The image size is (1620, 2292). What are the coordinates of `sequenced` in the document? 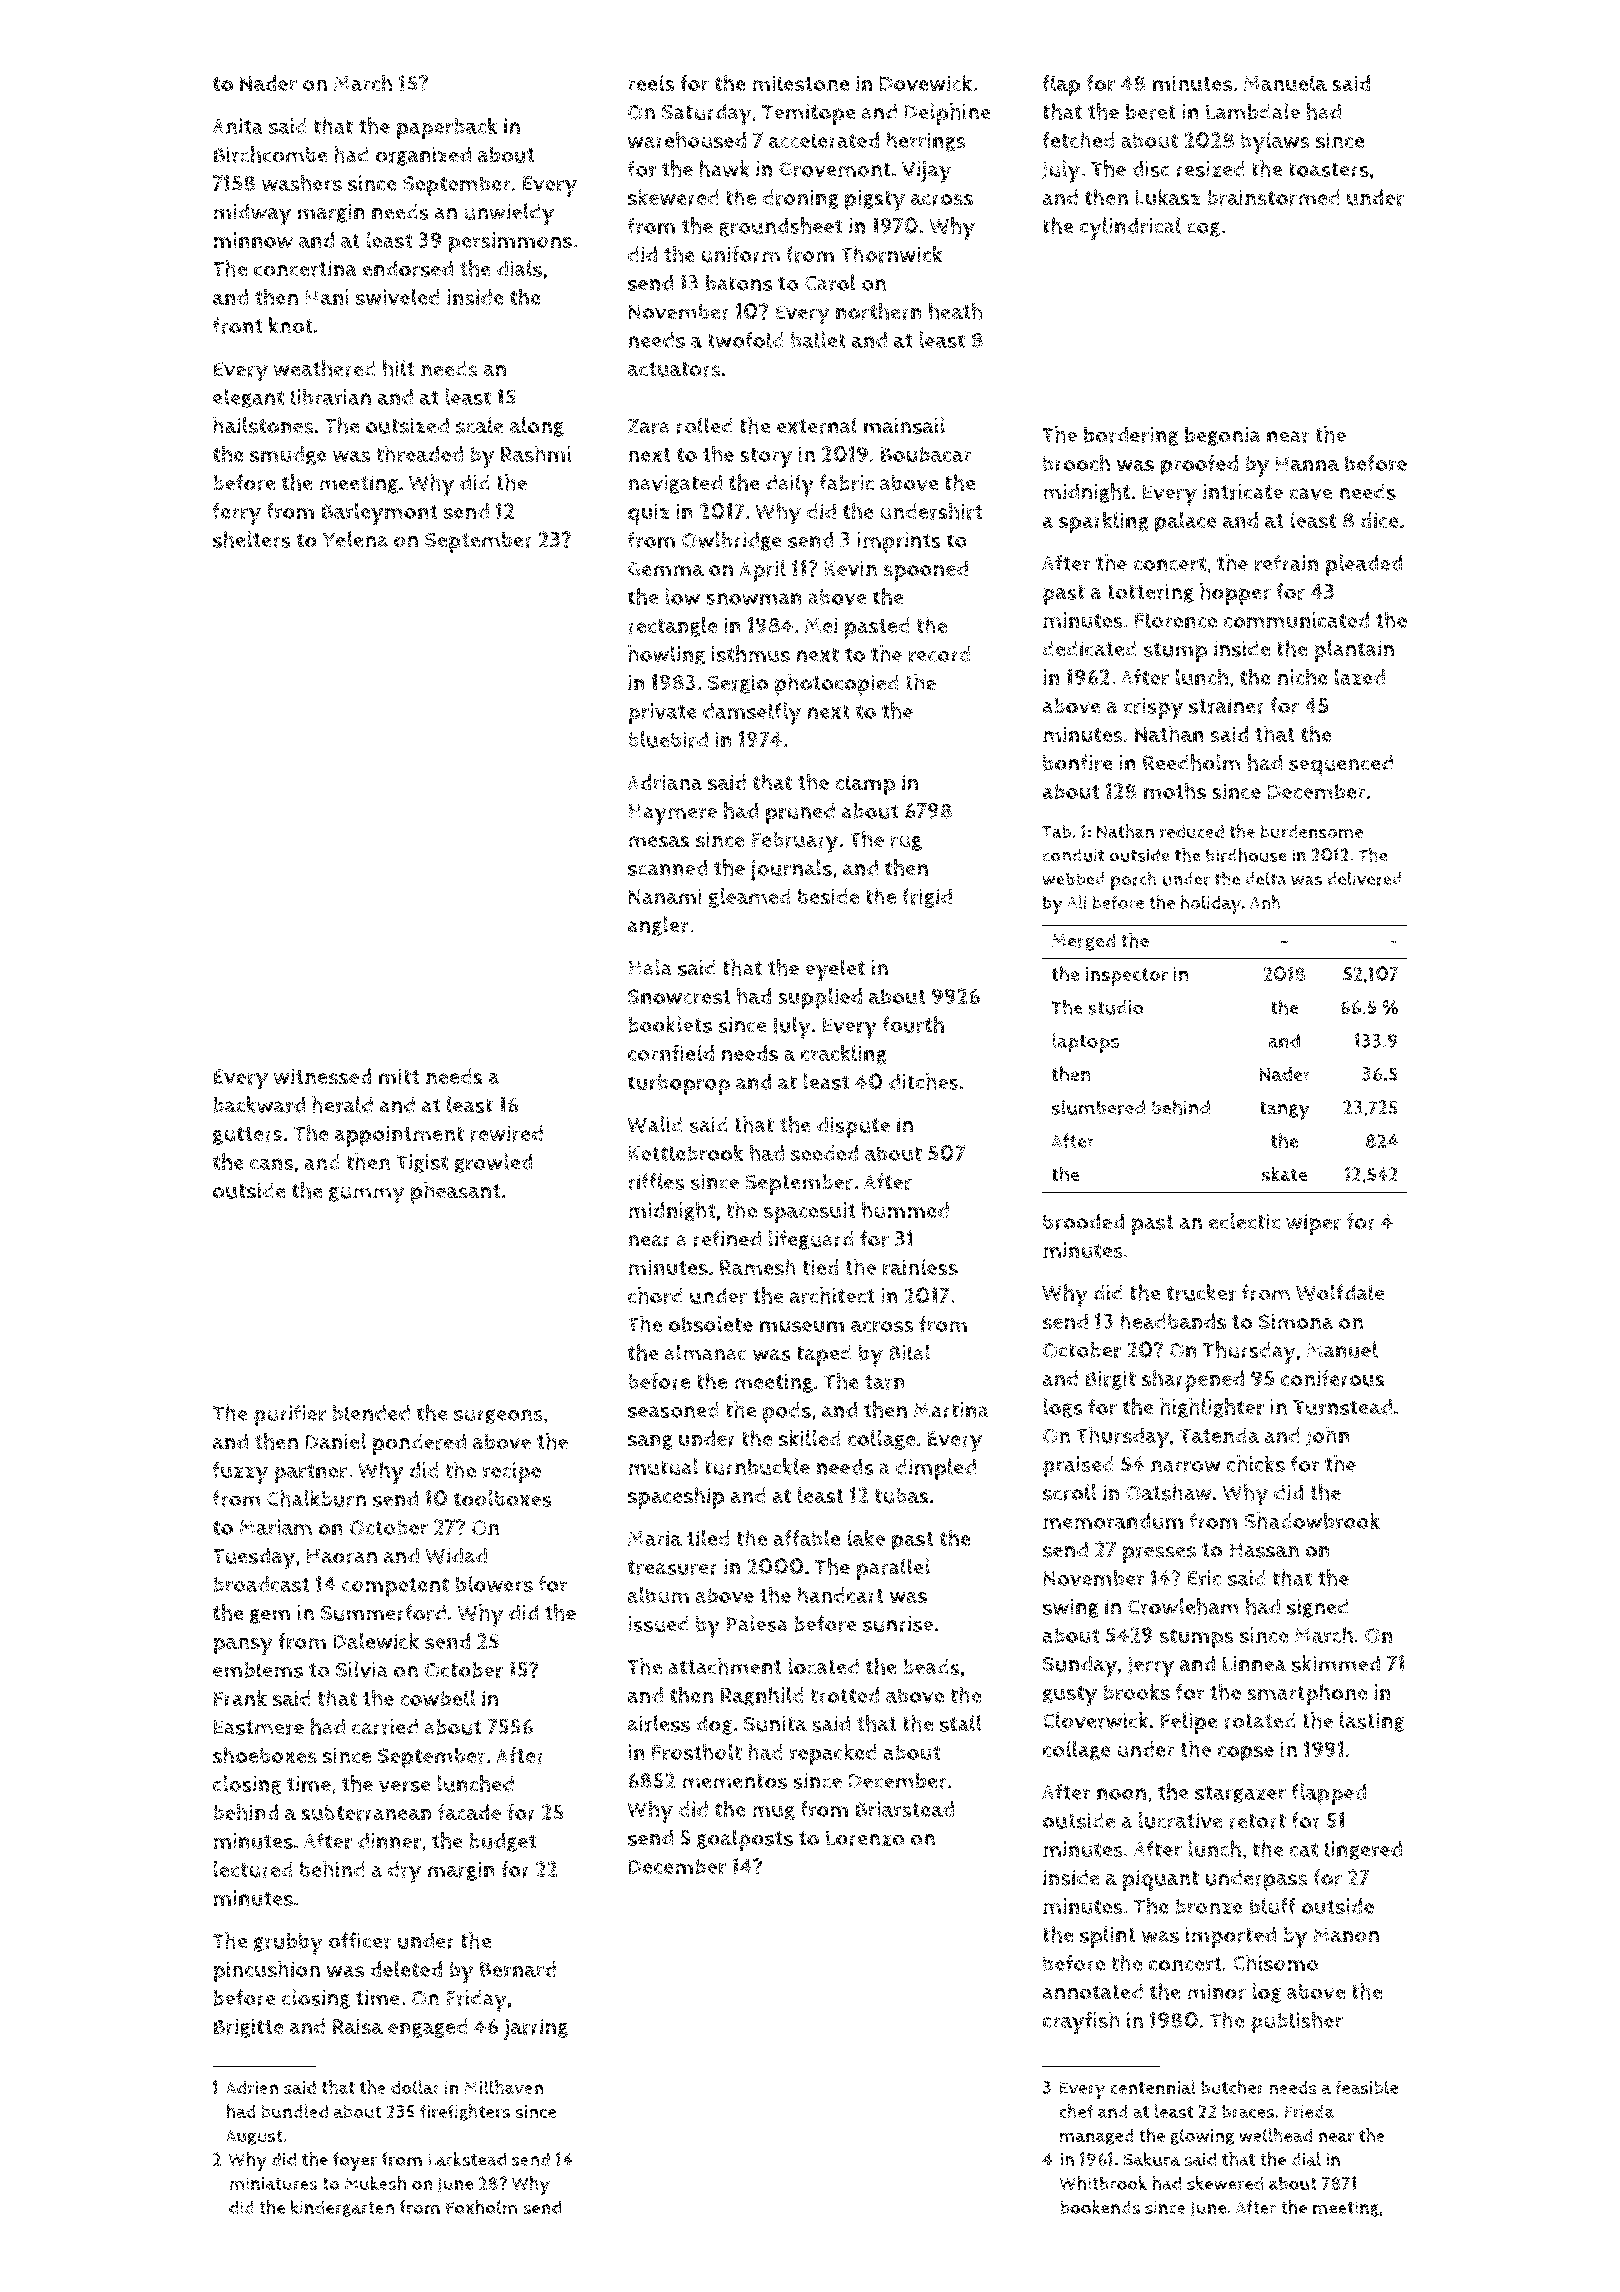 It's located at (1341, 765).
